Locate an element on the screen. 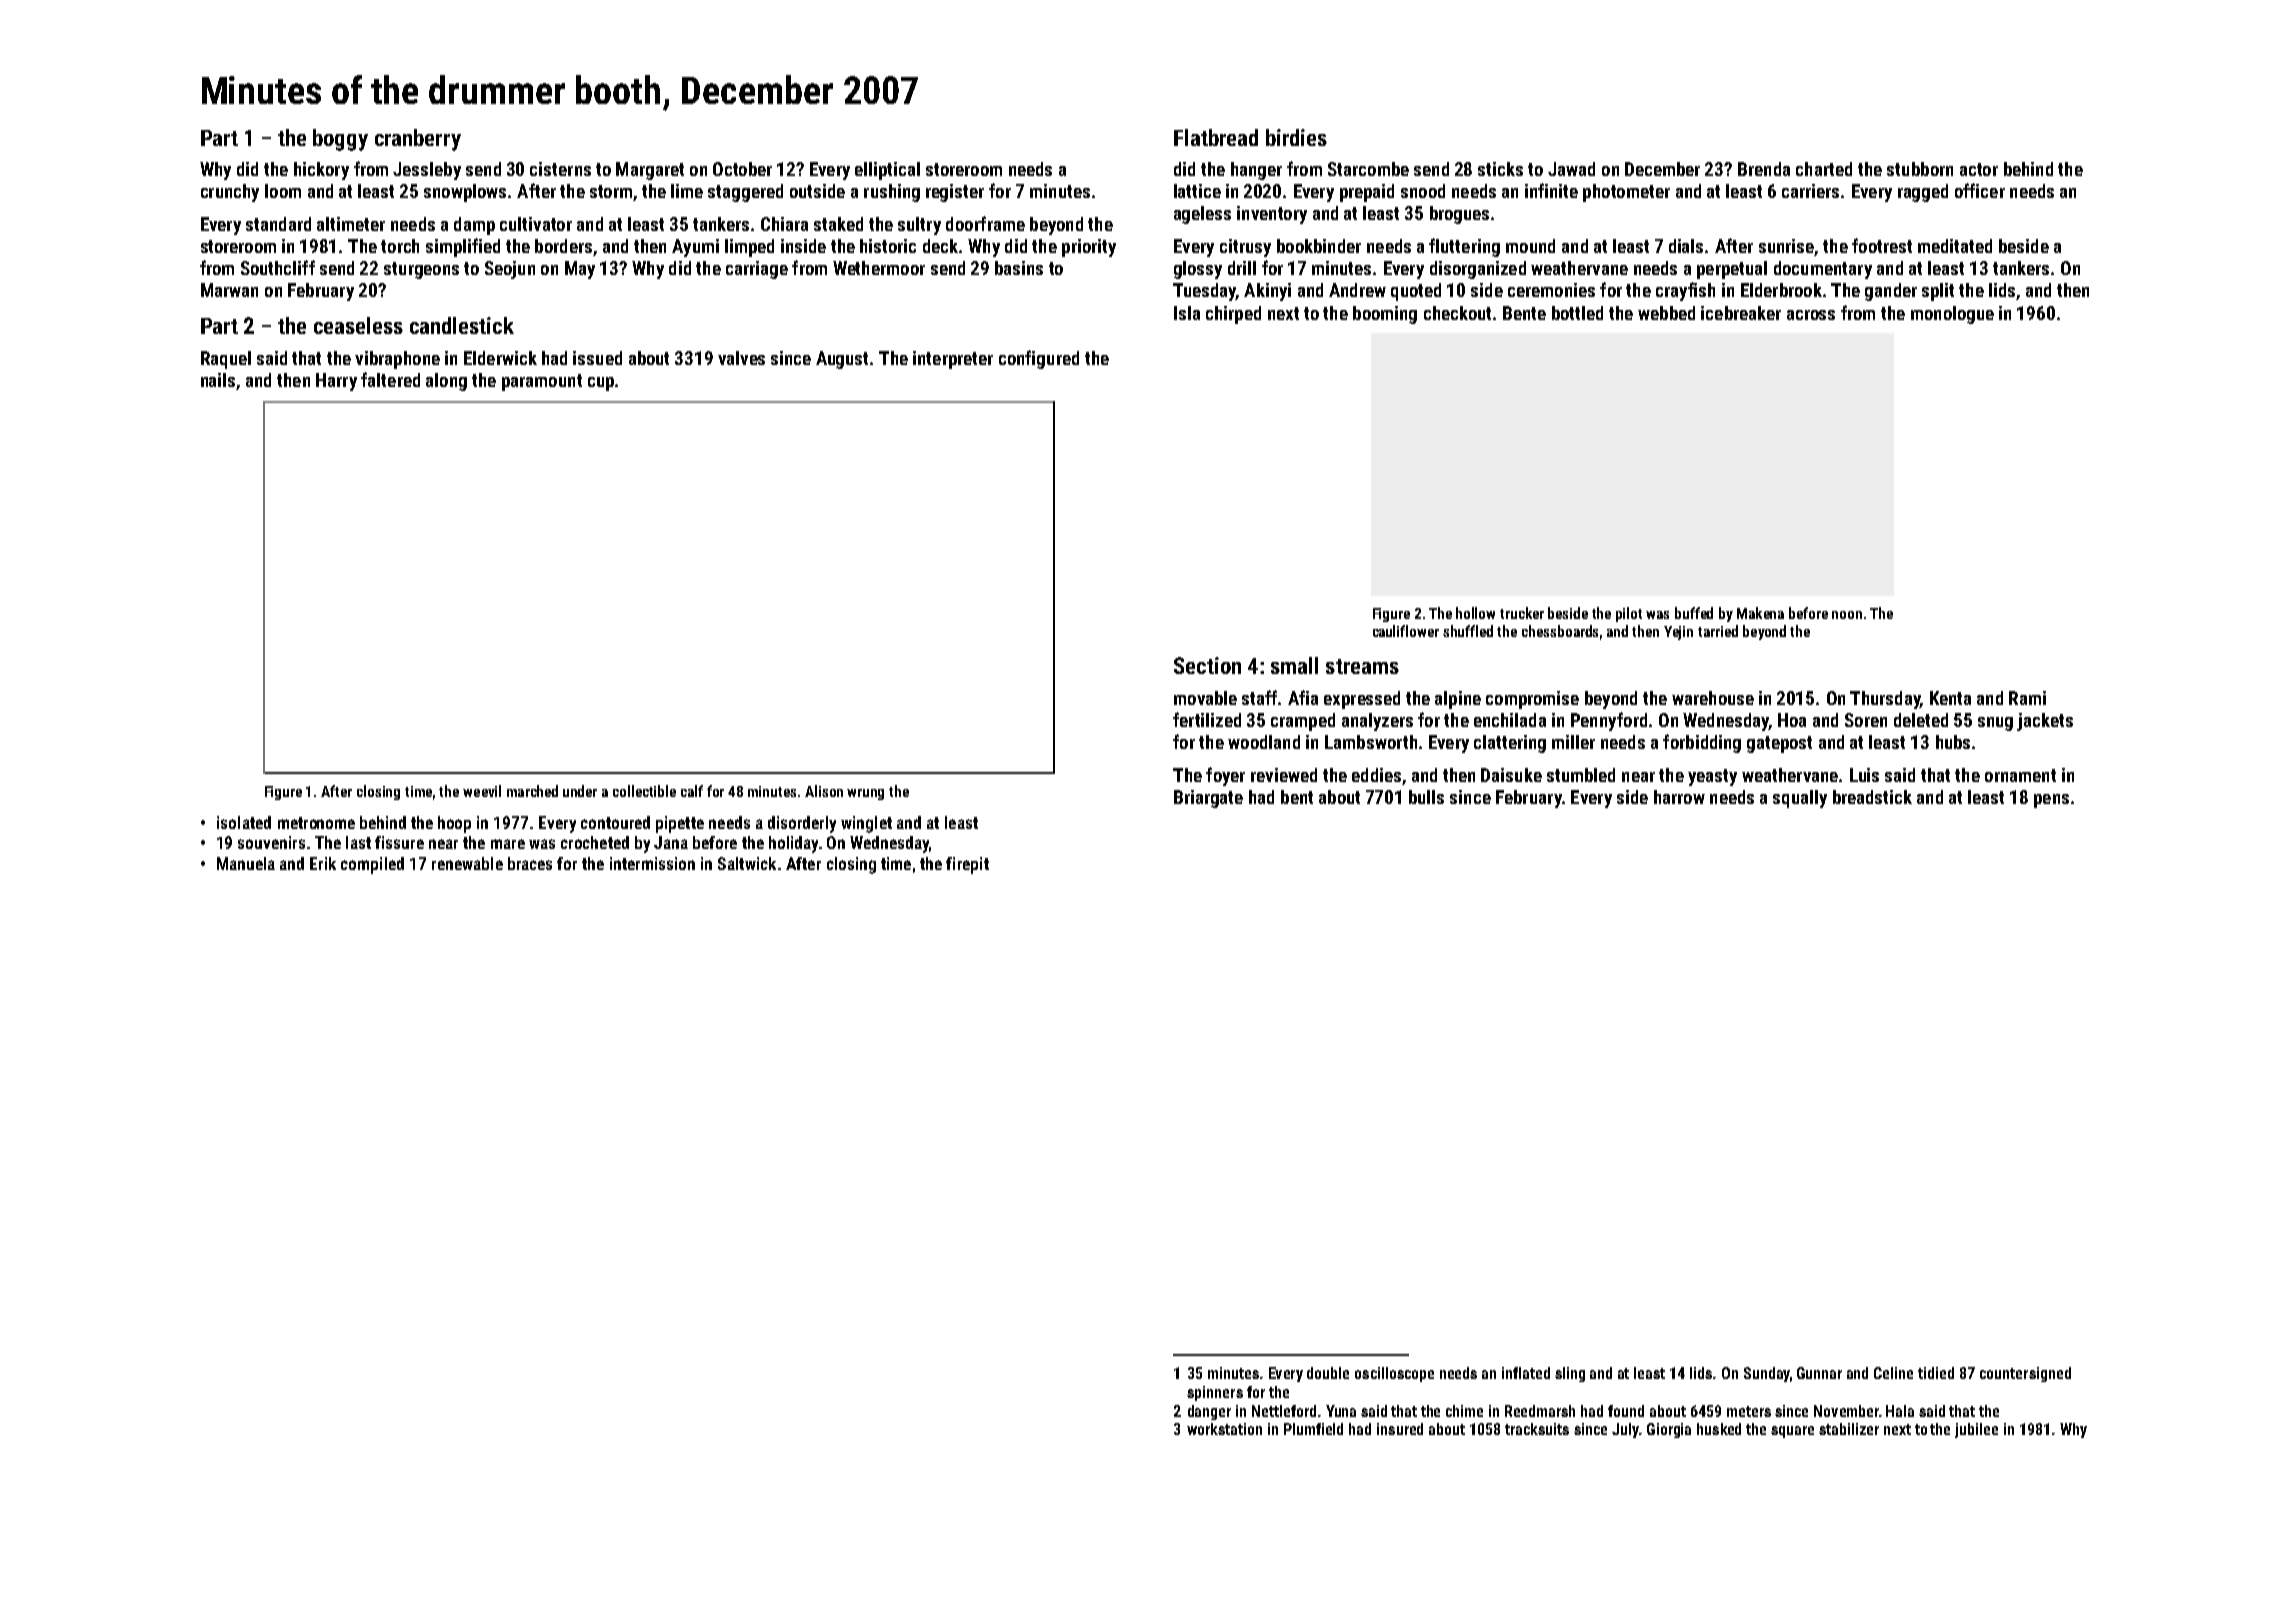 This screenshot has width=2292, height=1620. hoop is located at coordinates (454, 824).
